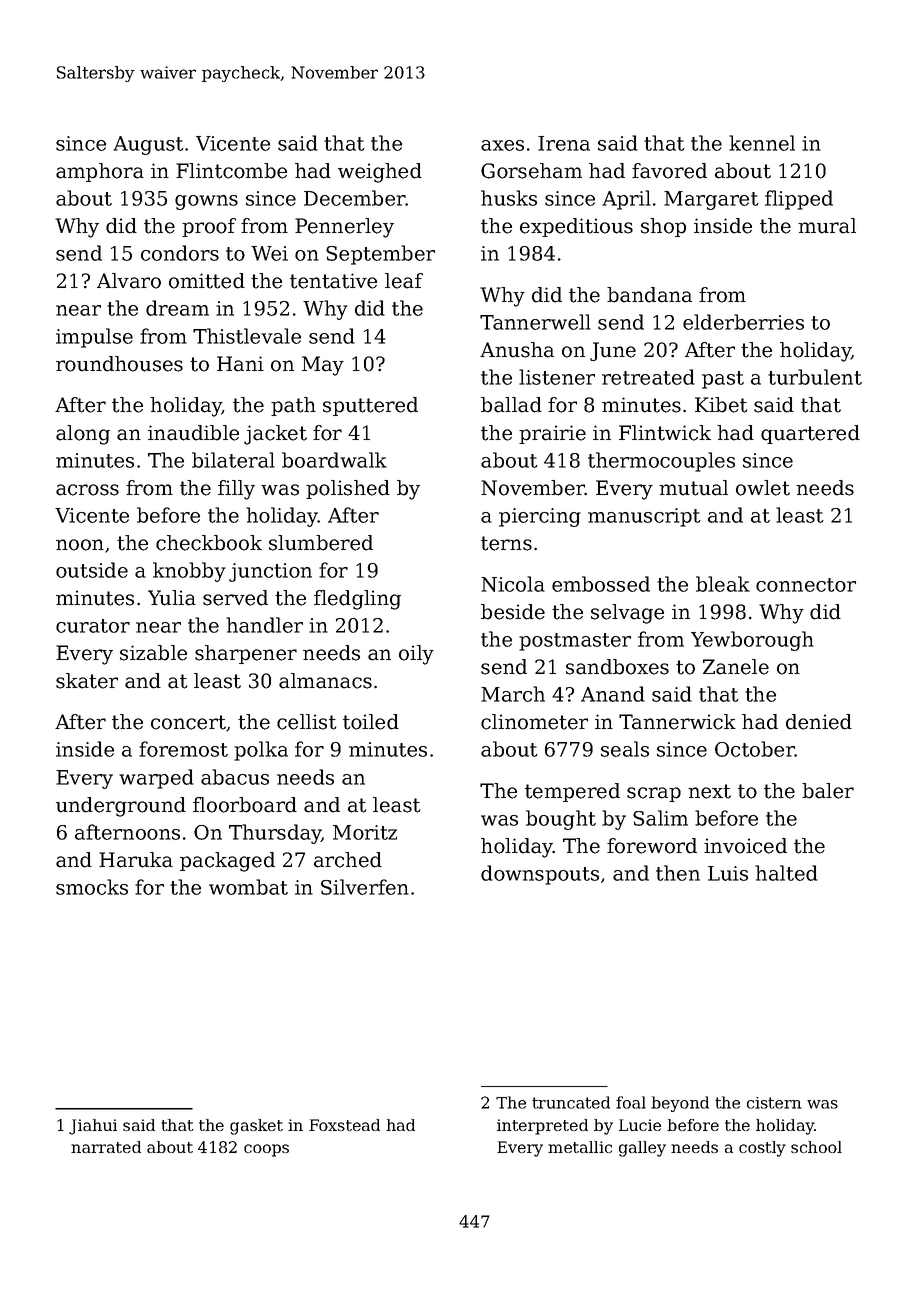 The height and width of the screenshot is (1302, 918). Describe the element at coordinates (248, 887) in the screenshot. I see `wombat` at that location.
